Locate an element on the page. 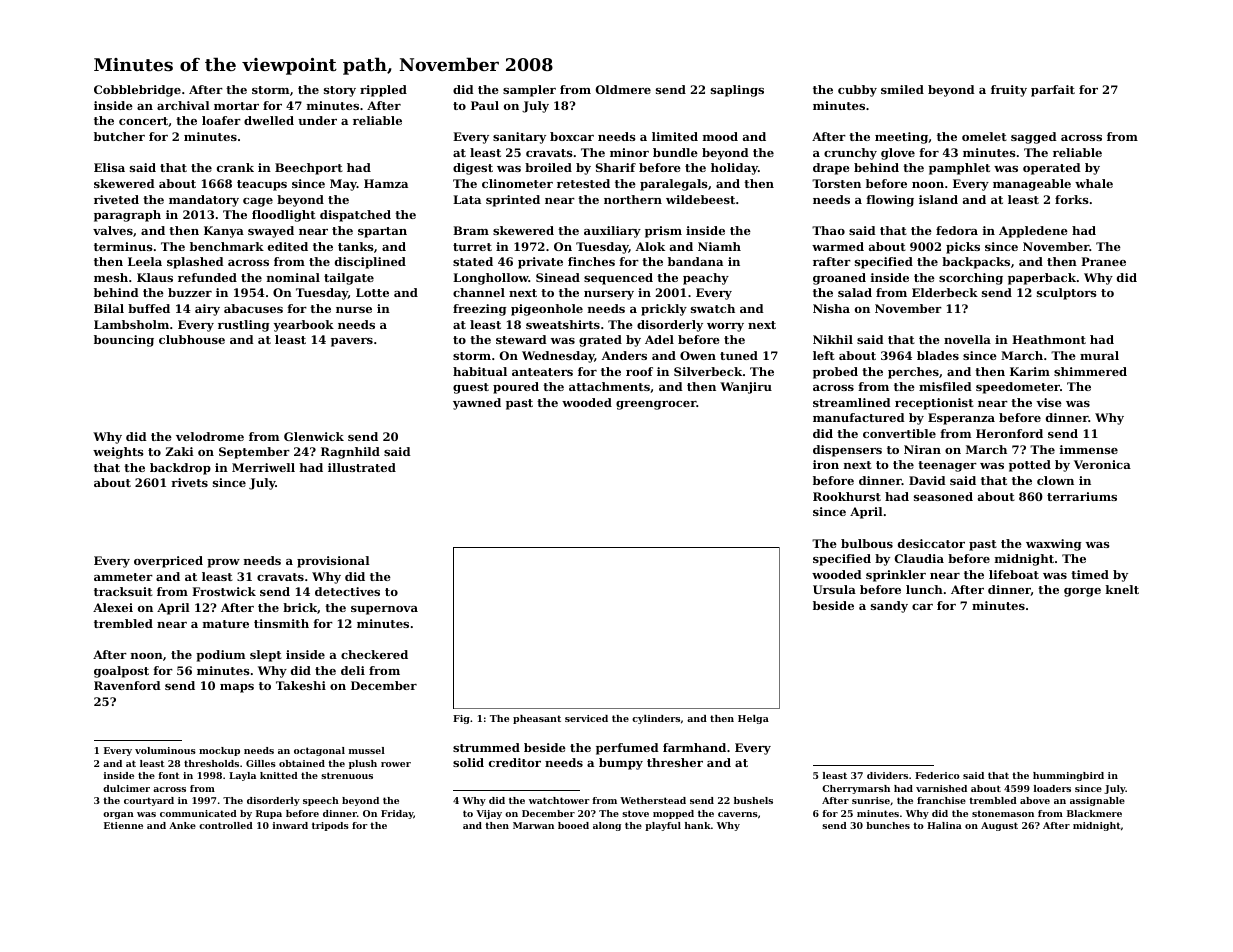  booed is located at coordinates (573, 825).
